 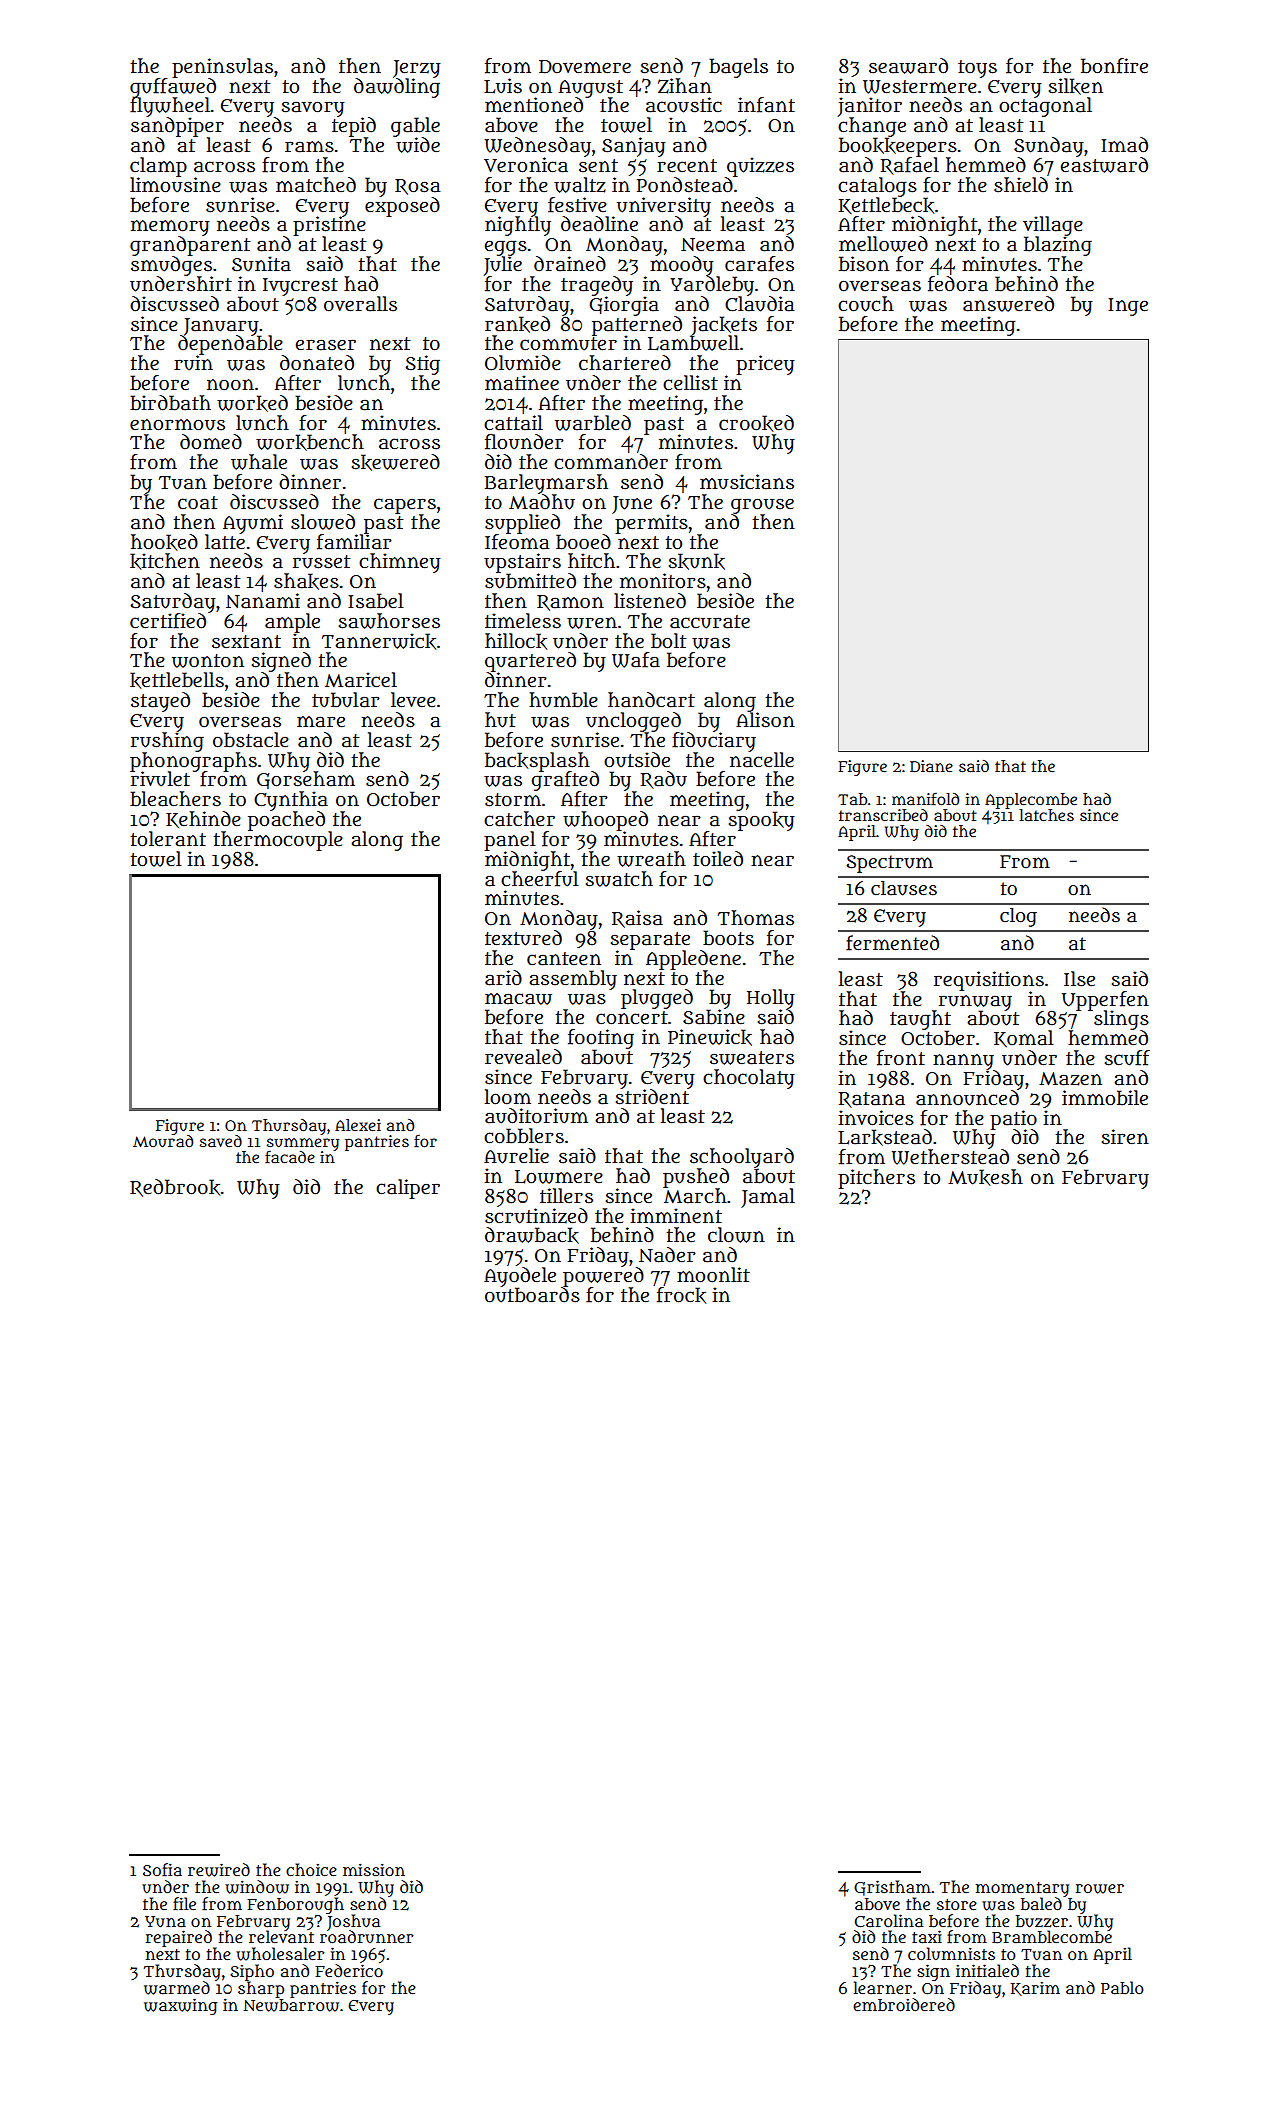 What do you see at coordinates (736, 1235) in the screenshot?
I see `clown` at bounding box center [736, 1235].
